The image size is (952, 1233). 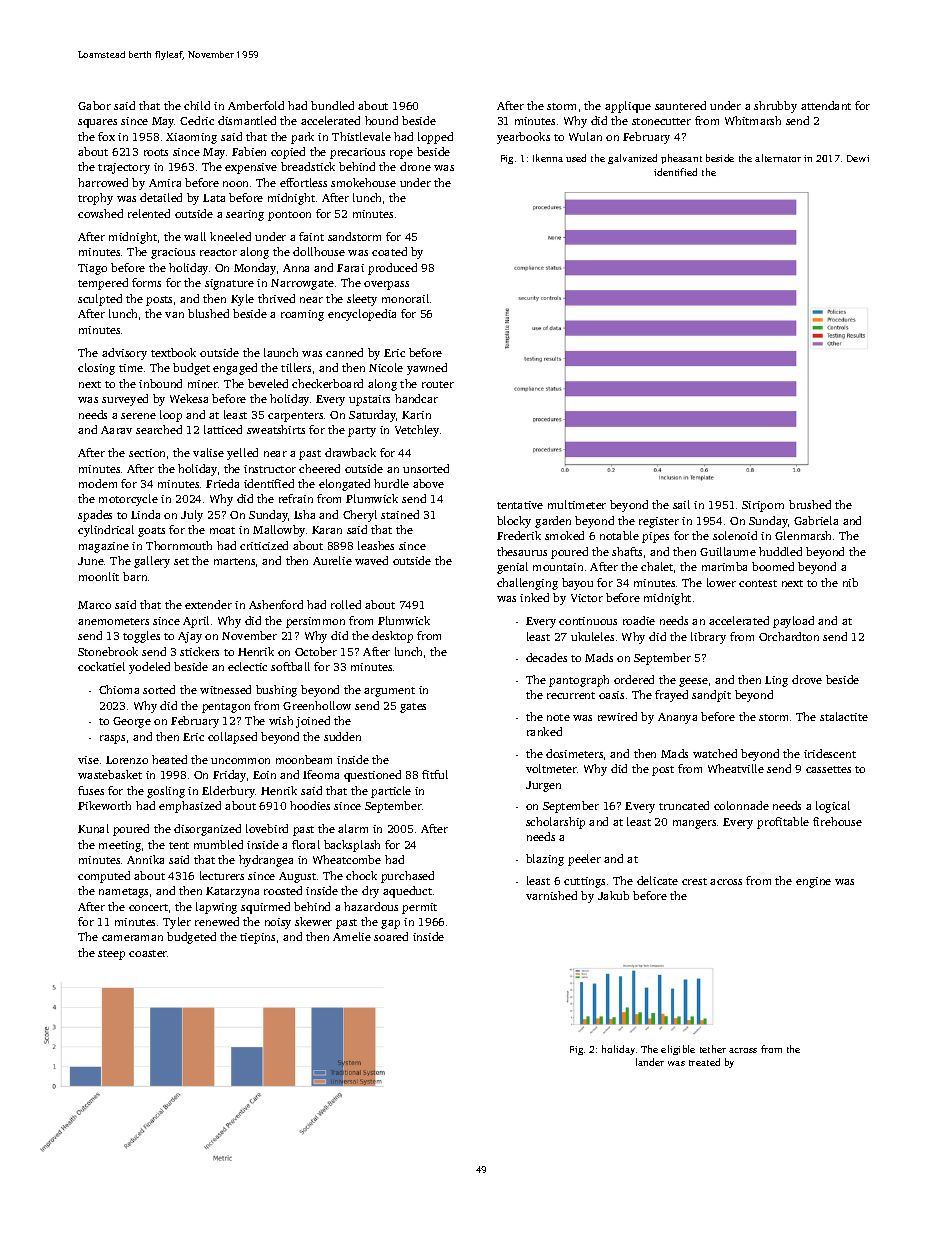 I want to click on Amberfold, so click(x=256, y=105).
